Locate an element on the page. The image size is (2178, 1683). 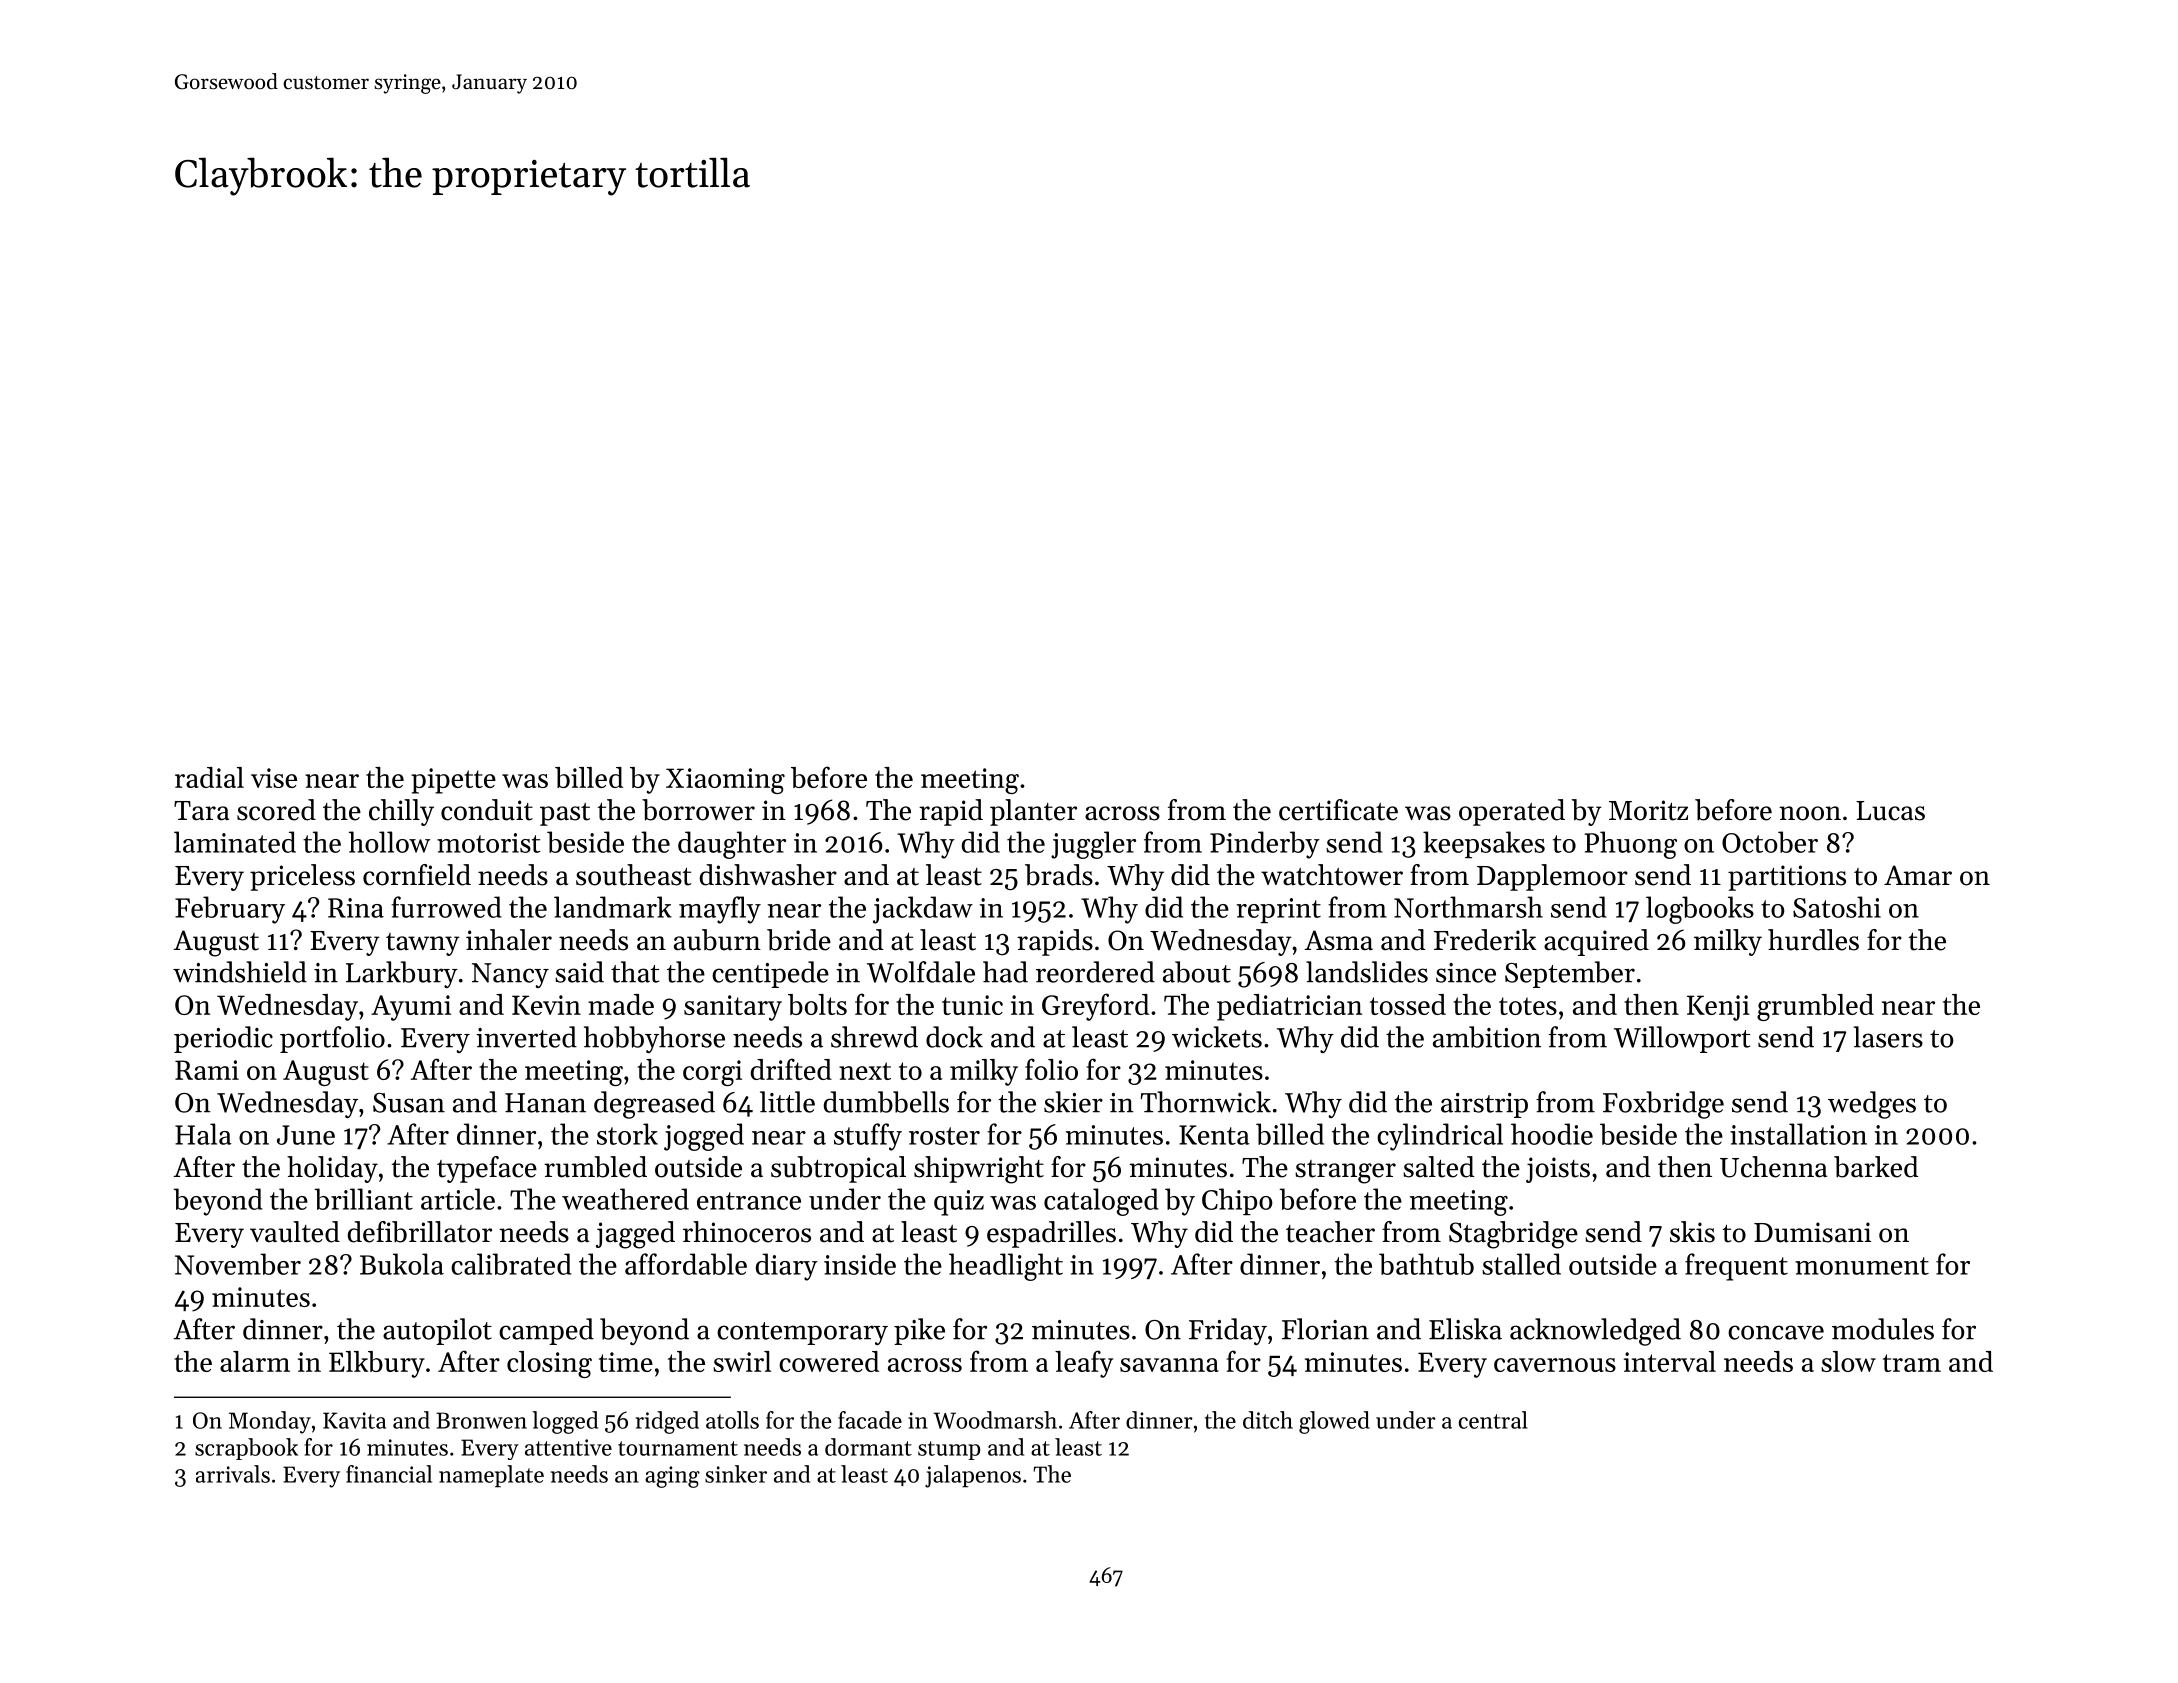
Dumisani is located at coordinates (1812, 1232).
